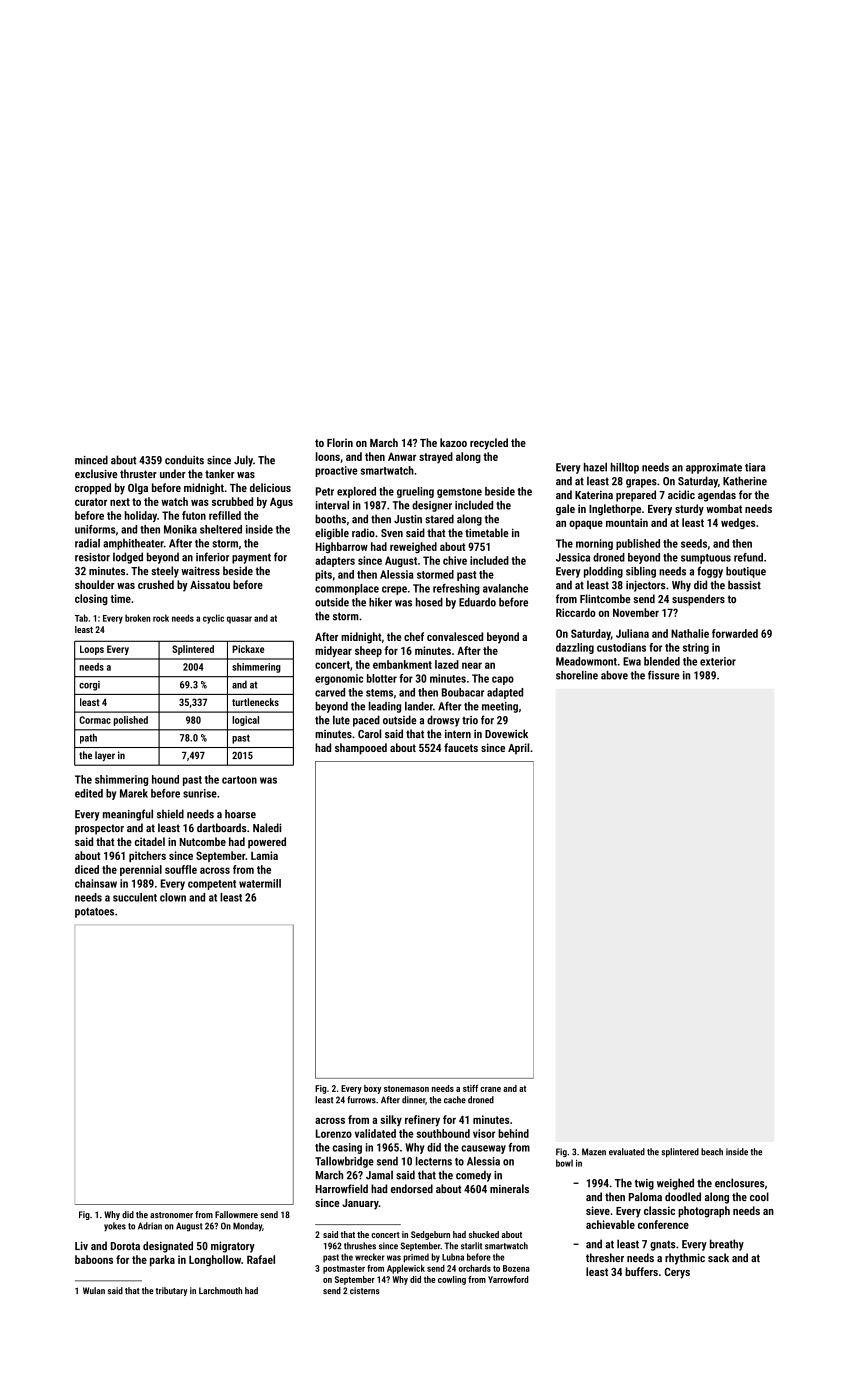 The image size is (849, 1400). I want to click on fissure, so click(663, 675).
